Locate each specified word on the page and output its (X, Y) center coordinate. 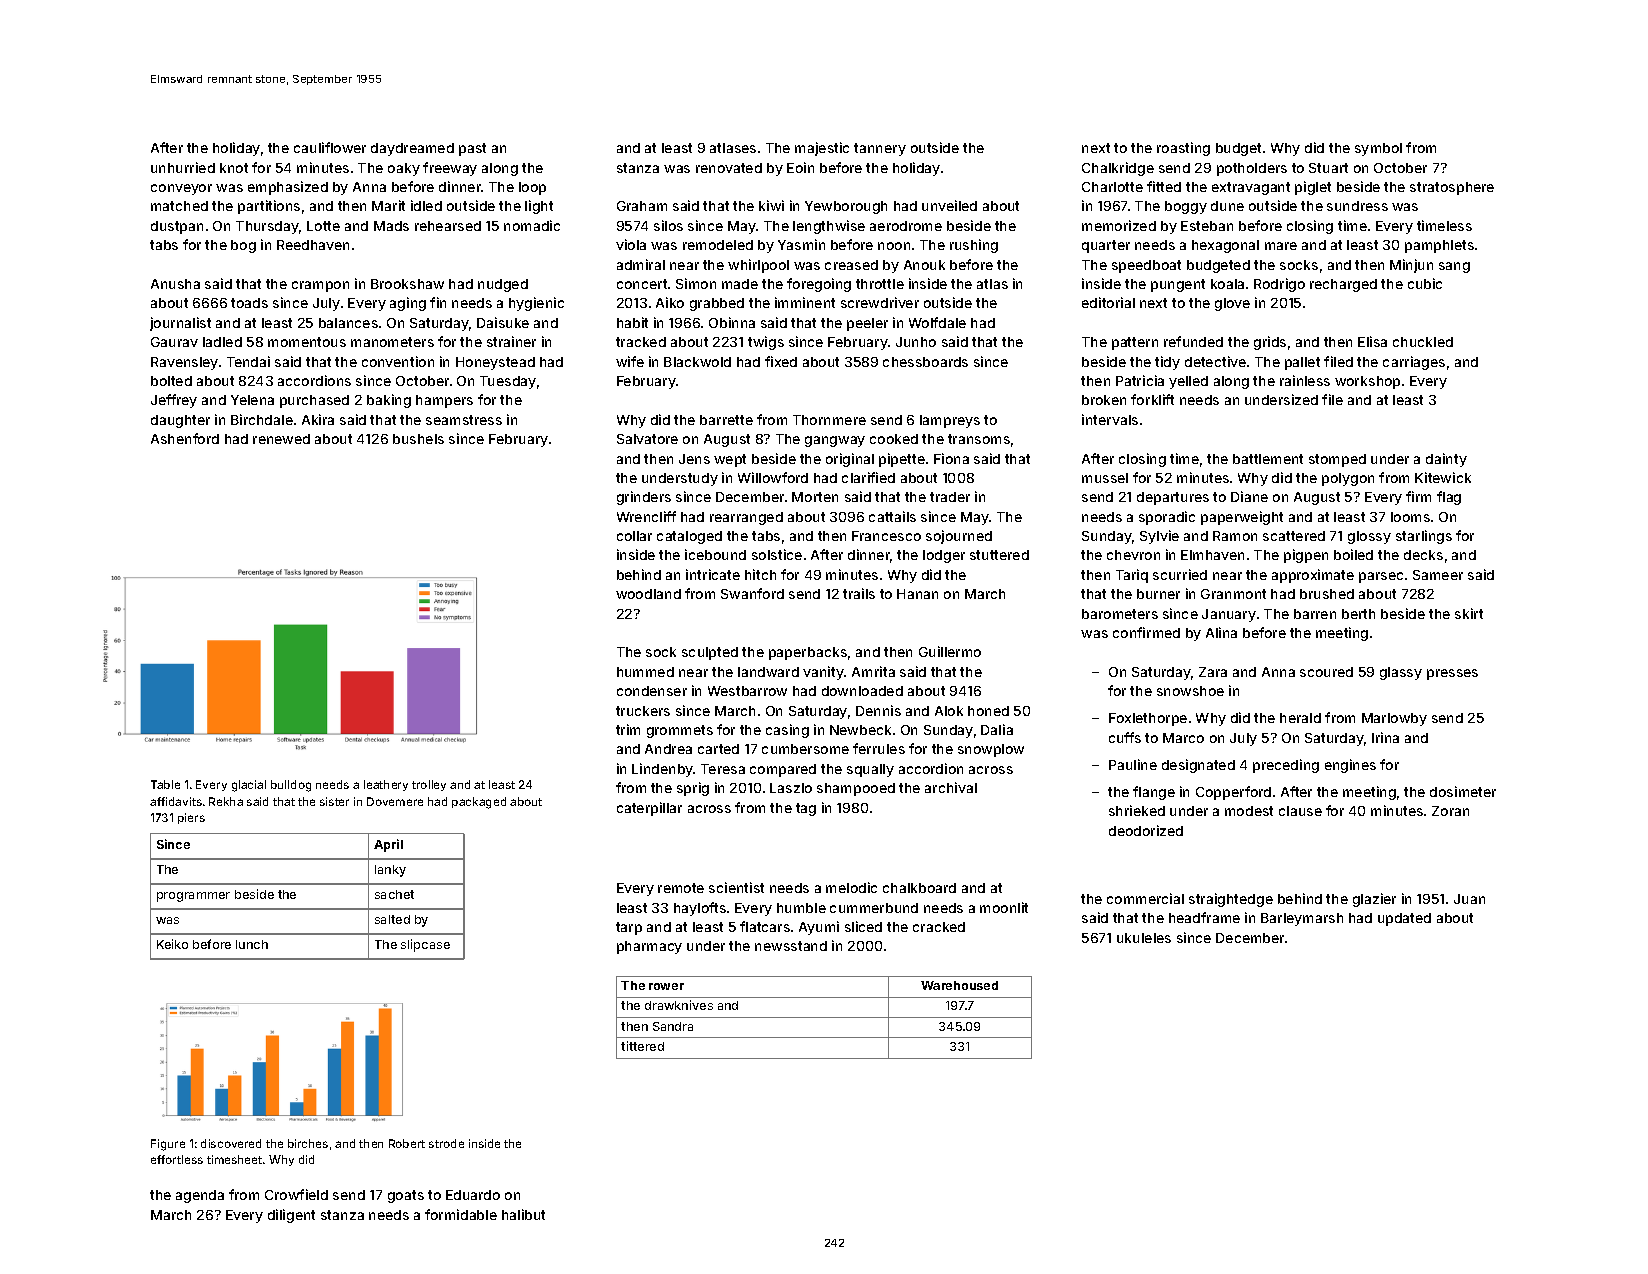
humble (801, 908)
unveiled (949, 205)
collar (634, 536)
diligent (291, 1216)
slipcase (425, 945)
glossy (1369, 537)
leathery (386, 785)
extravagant (1251, 188)
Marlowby (1394, 719)
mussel (1105, 478)
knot (234, 168)
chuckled (1423, 342)
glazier (1374, 900)
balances (348, 323)
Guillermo (950, 651)
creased (851, 265)
